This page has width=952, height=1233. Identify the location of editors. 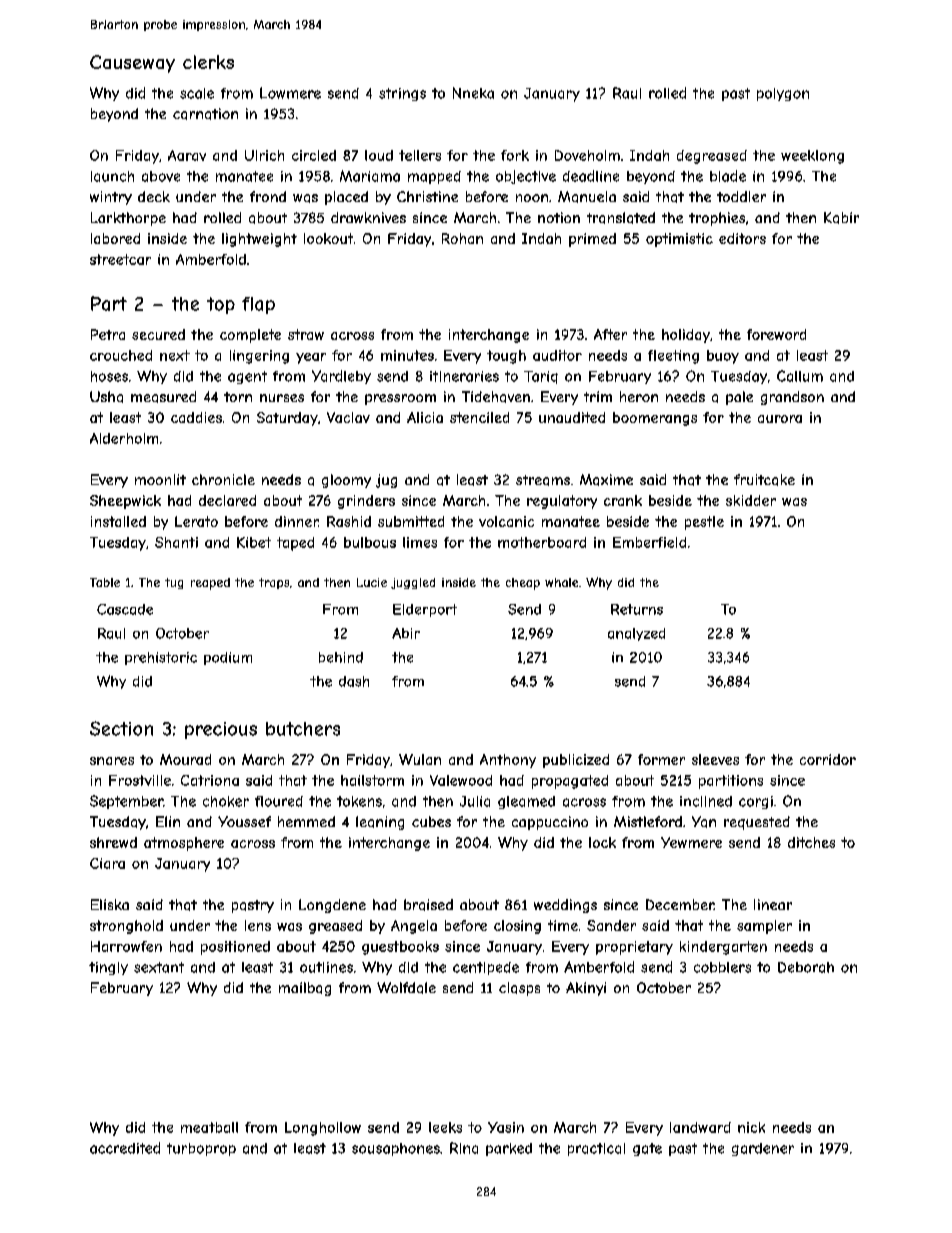
(742, 238).
